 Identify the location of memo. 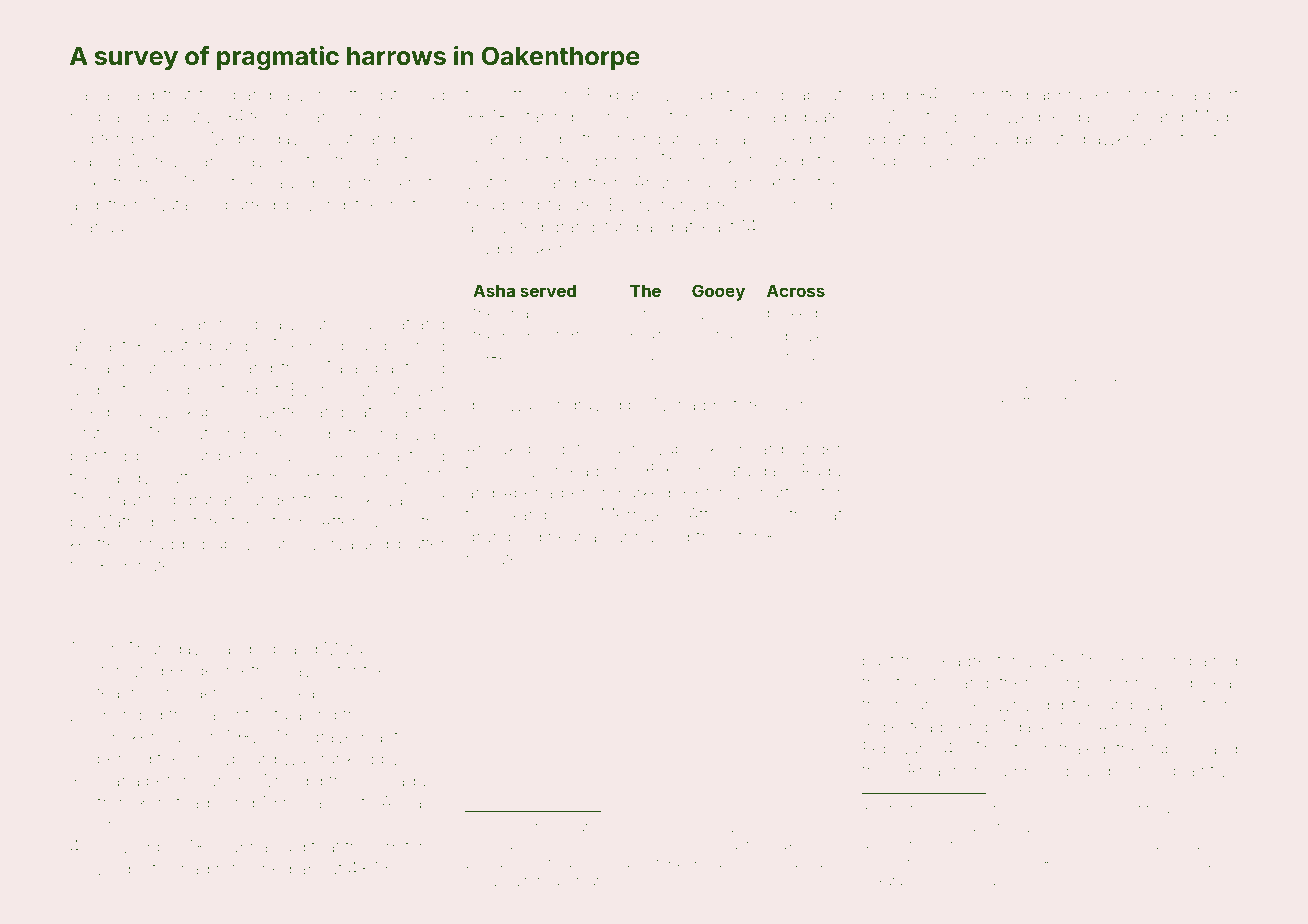
(1140, 662).
